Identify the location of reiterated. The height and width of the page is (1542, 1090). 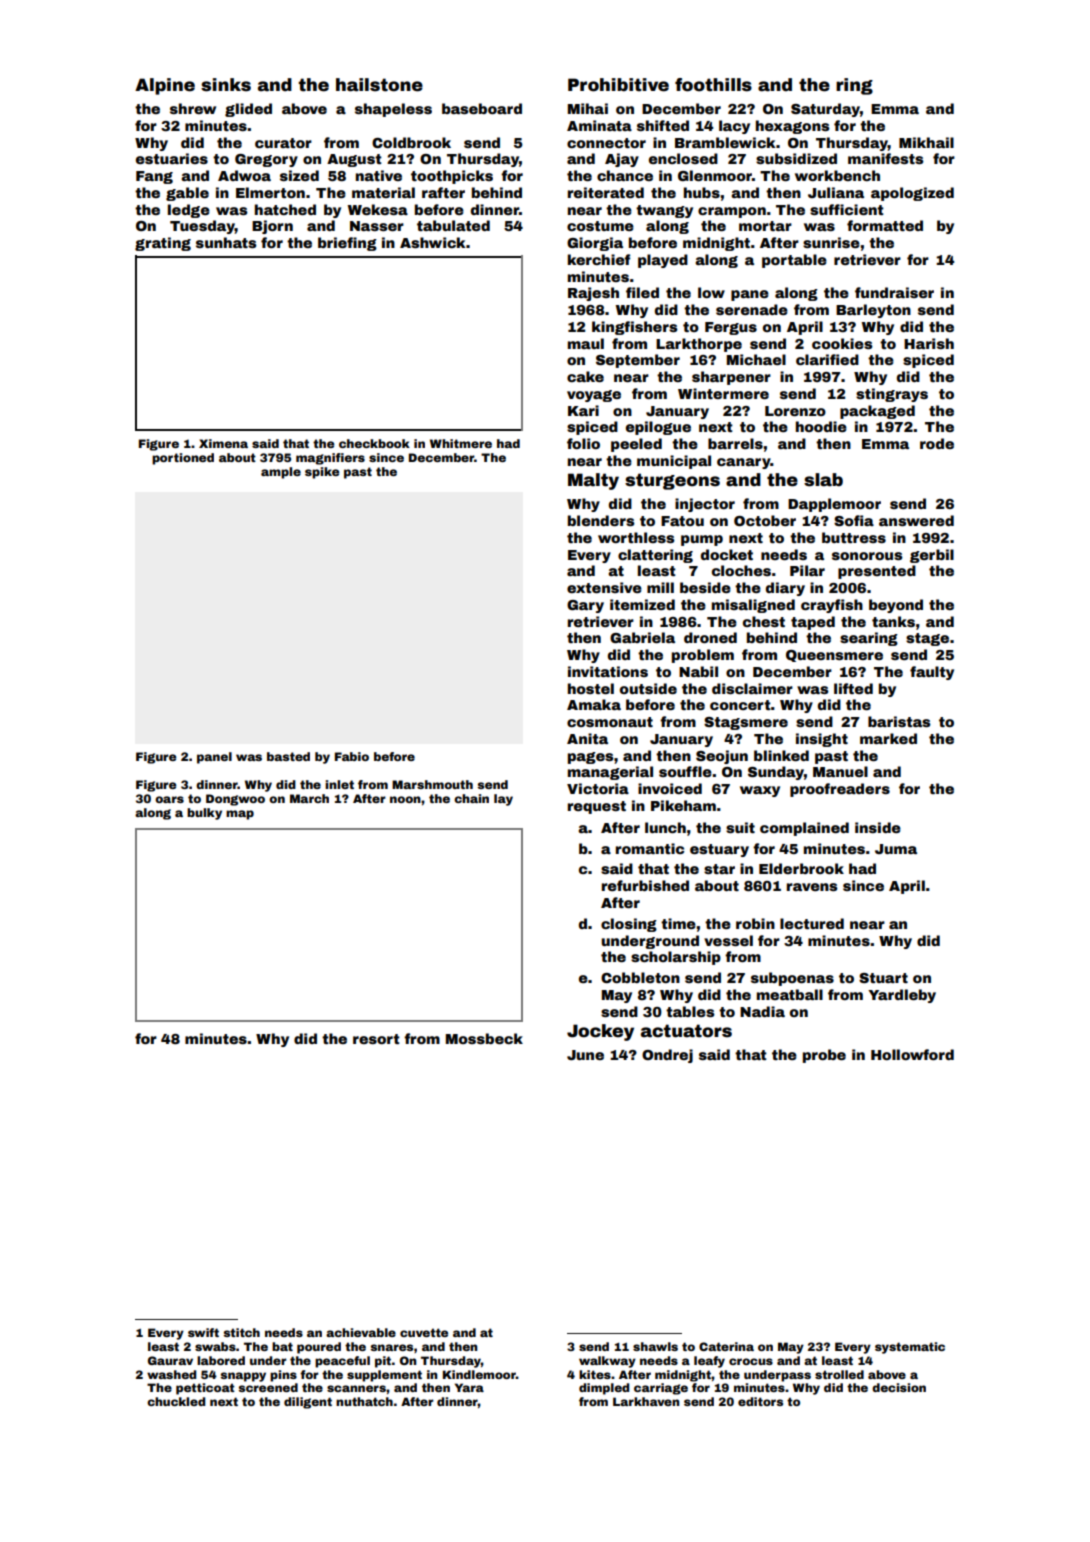
(606, 192).
